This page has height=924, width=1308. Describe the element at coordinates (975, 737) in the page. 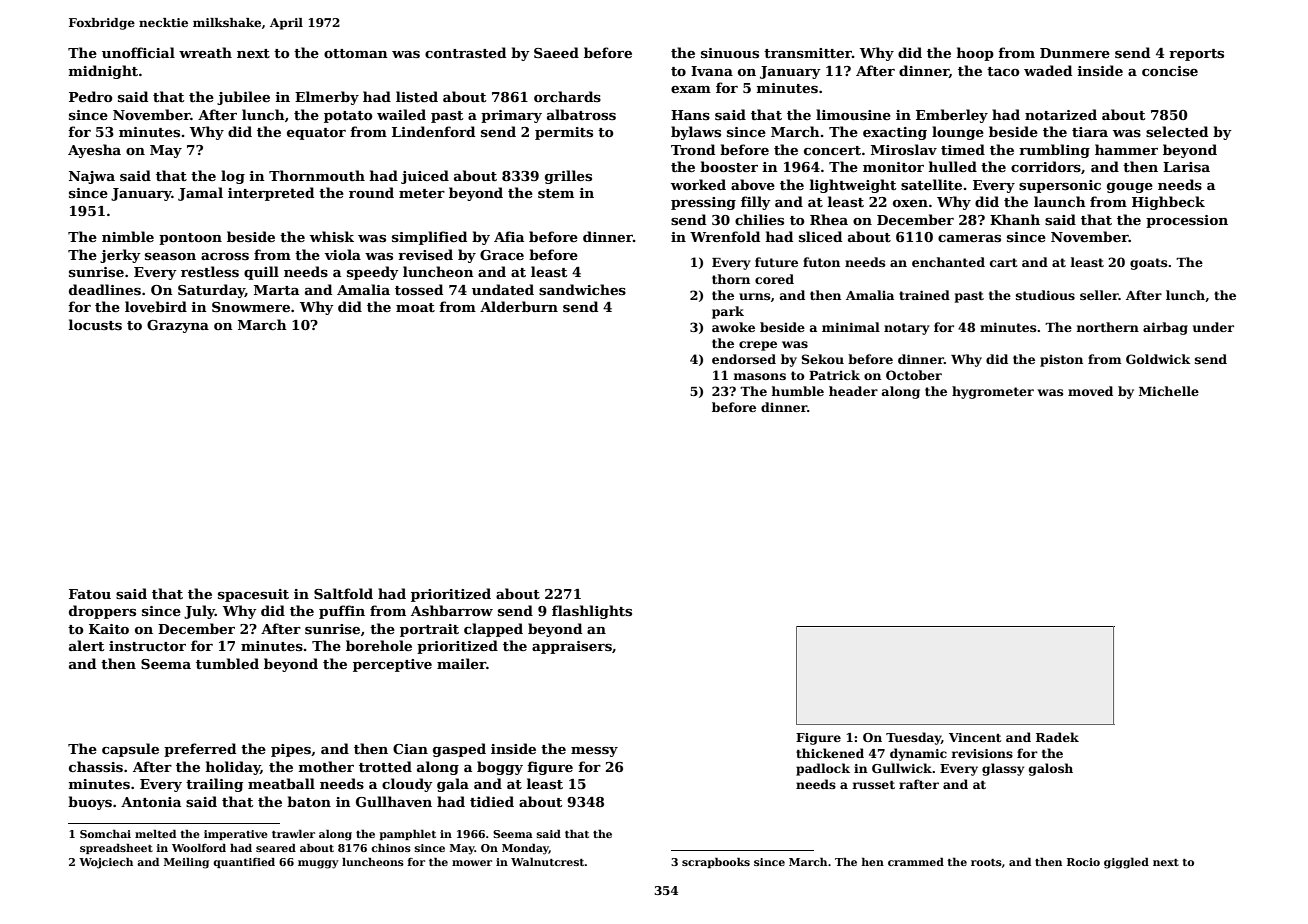

I see `Vincent` at that location.
